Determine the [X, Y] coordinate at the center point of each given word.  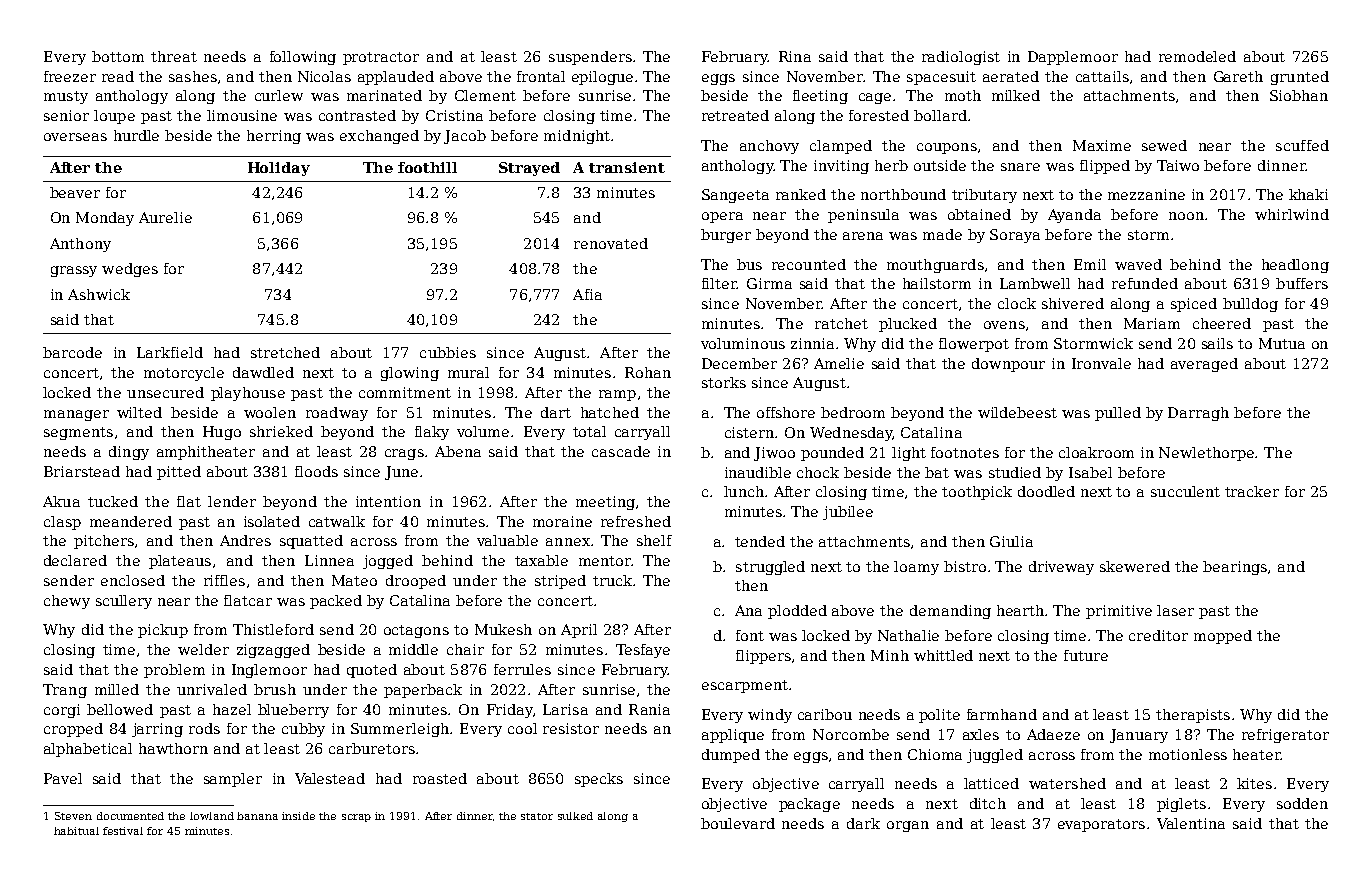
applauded [396, 78]
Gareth [1238, 76]
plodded [797, 612]
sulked [575, 816]
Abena [458, 451]
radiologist [961, 58]
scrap [356, 818]
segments [78, 433]
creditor [1158, 635]
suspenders [590, 58]
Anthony [80, 245]
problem [174, 671]
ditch [988, 803]
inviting [841, 167]
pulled [1118, 414]
